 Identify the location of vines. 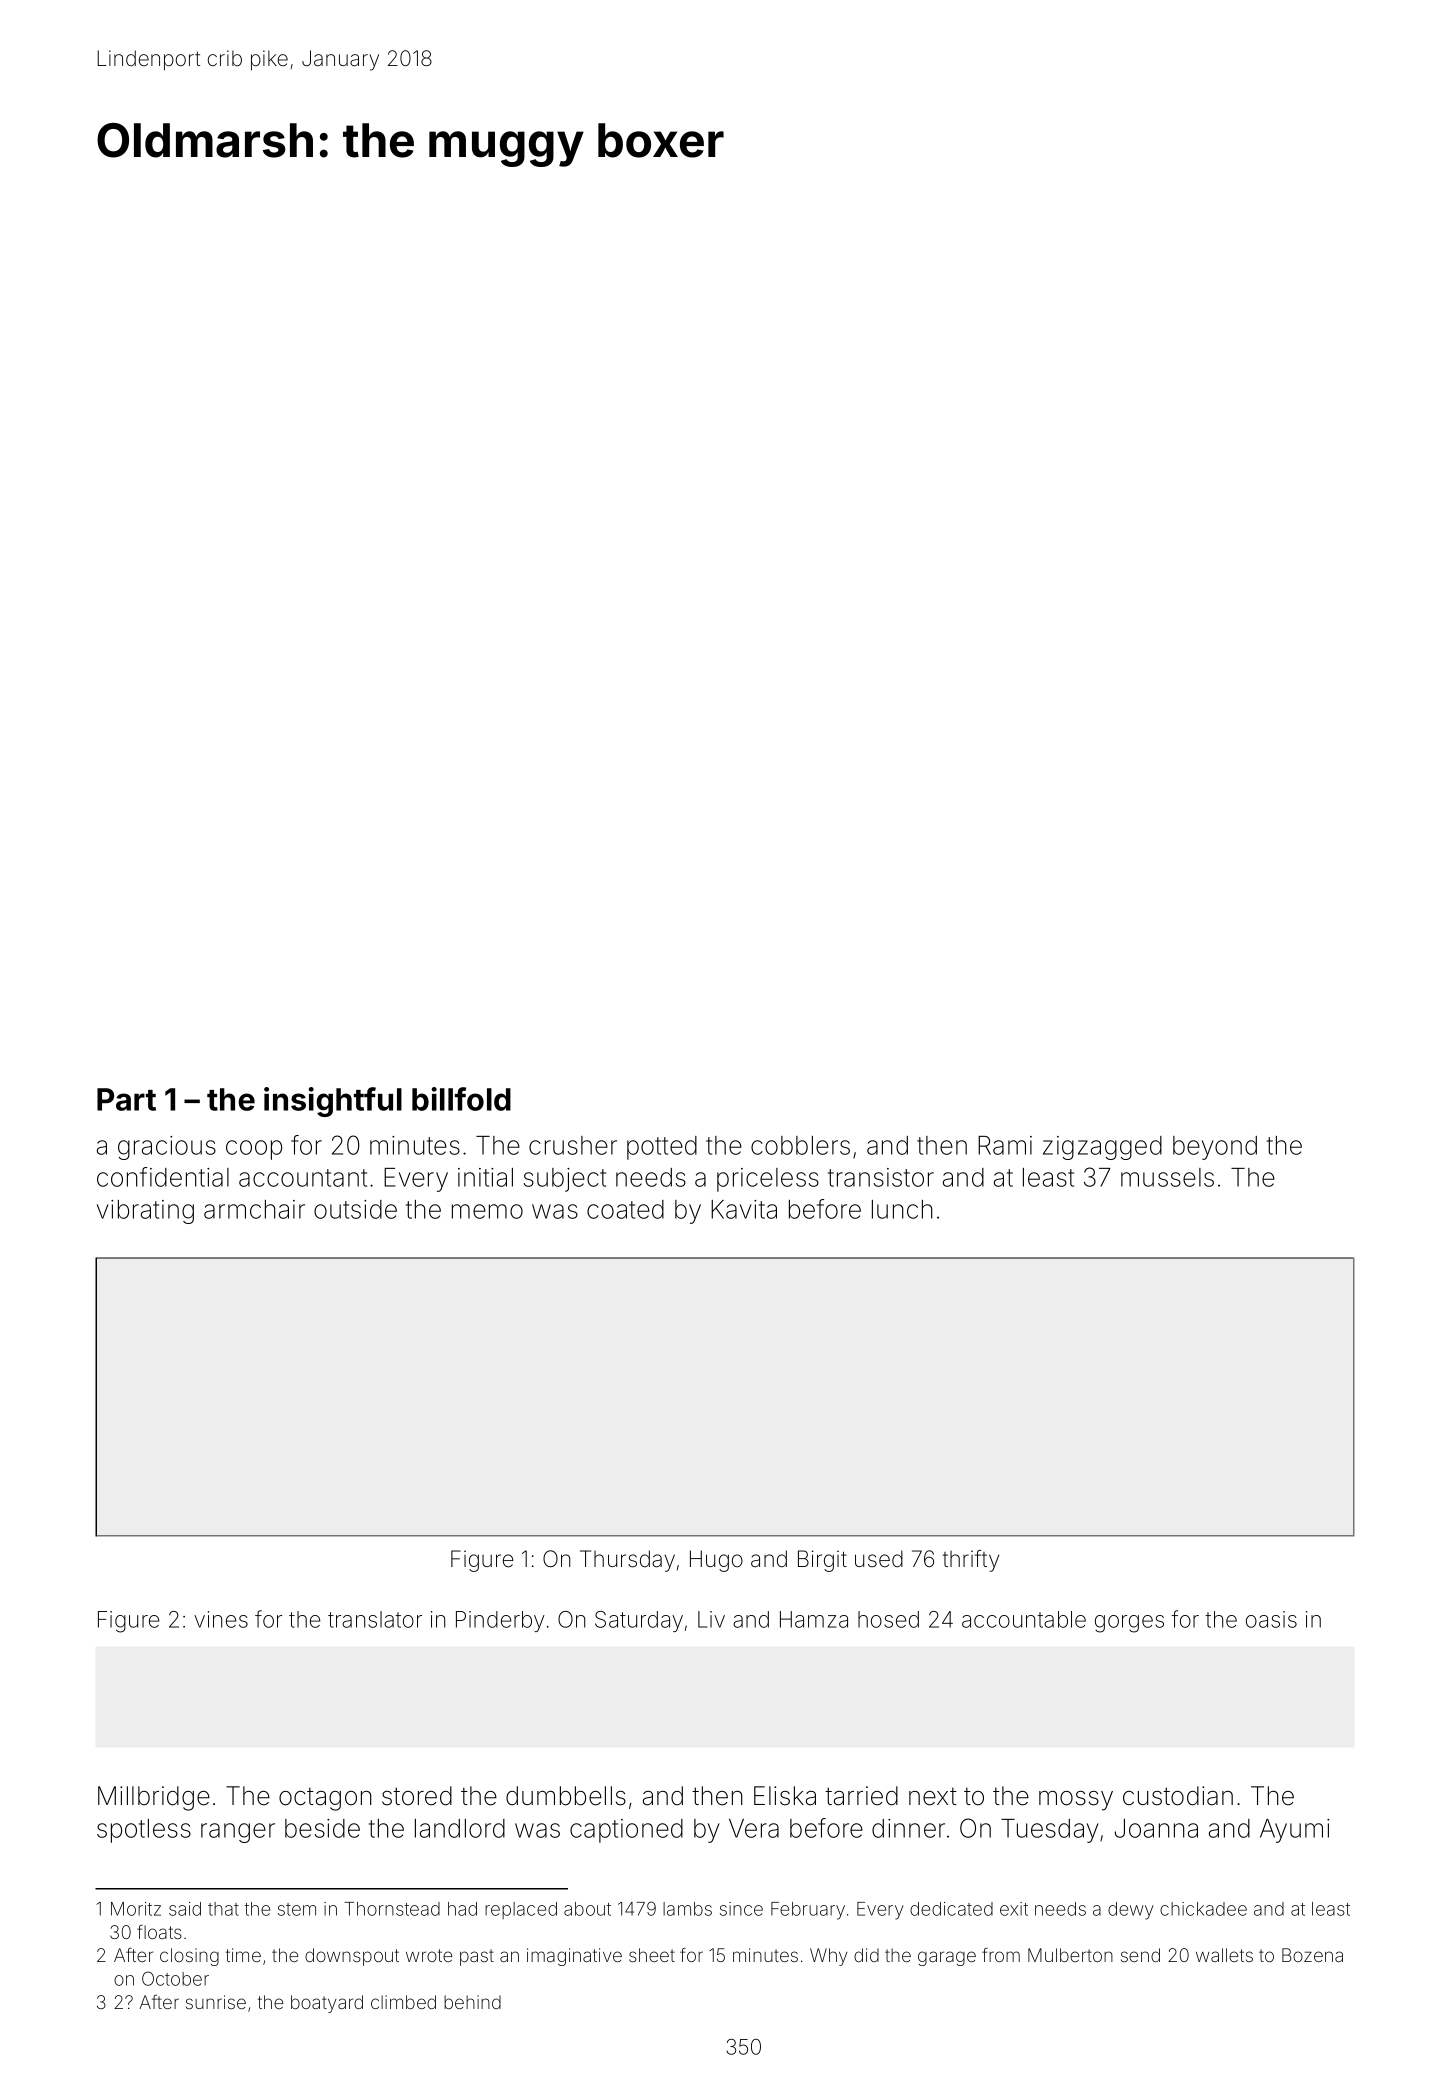
(221, 1619).
